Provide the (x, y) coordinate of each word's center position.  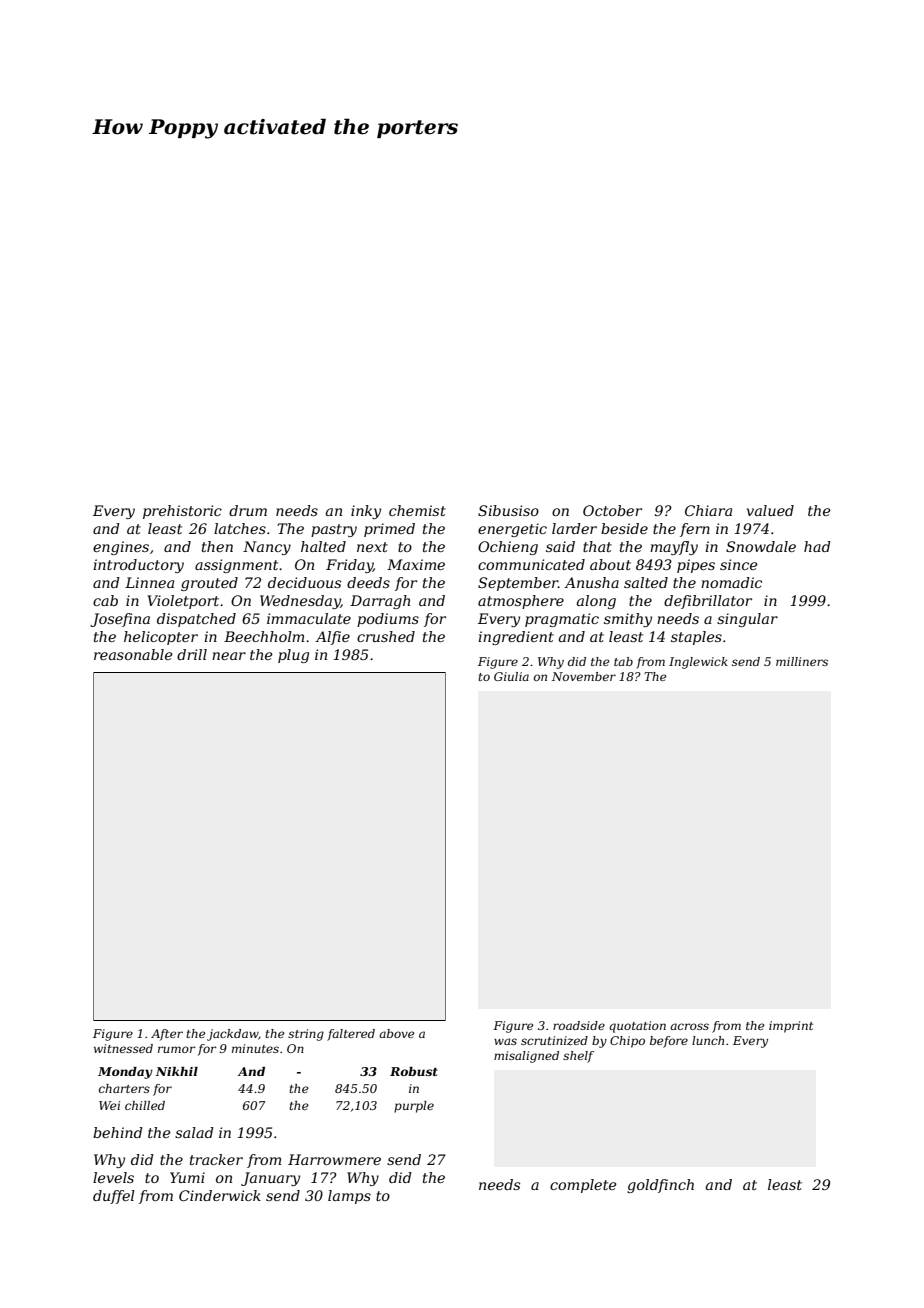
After (167, 1035)
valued (770, 510)
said (560, 546)
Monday (125, 1073)
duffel (114, 1197)
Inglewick (698, 663)
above (396, 1033)
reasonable (133, 654)
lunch (708, 1040)
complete (583, 1186)
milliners (802, 661)
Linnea (149, 582)
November (584, 676)
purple (414, 1107)
